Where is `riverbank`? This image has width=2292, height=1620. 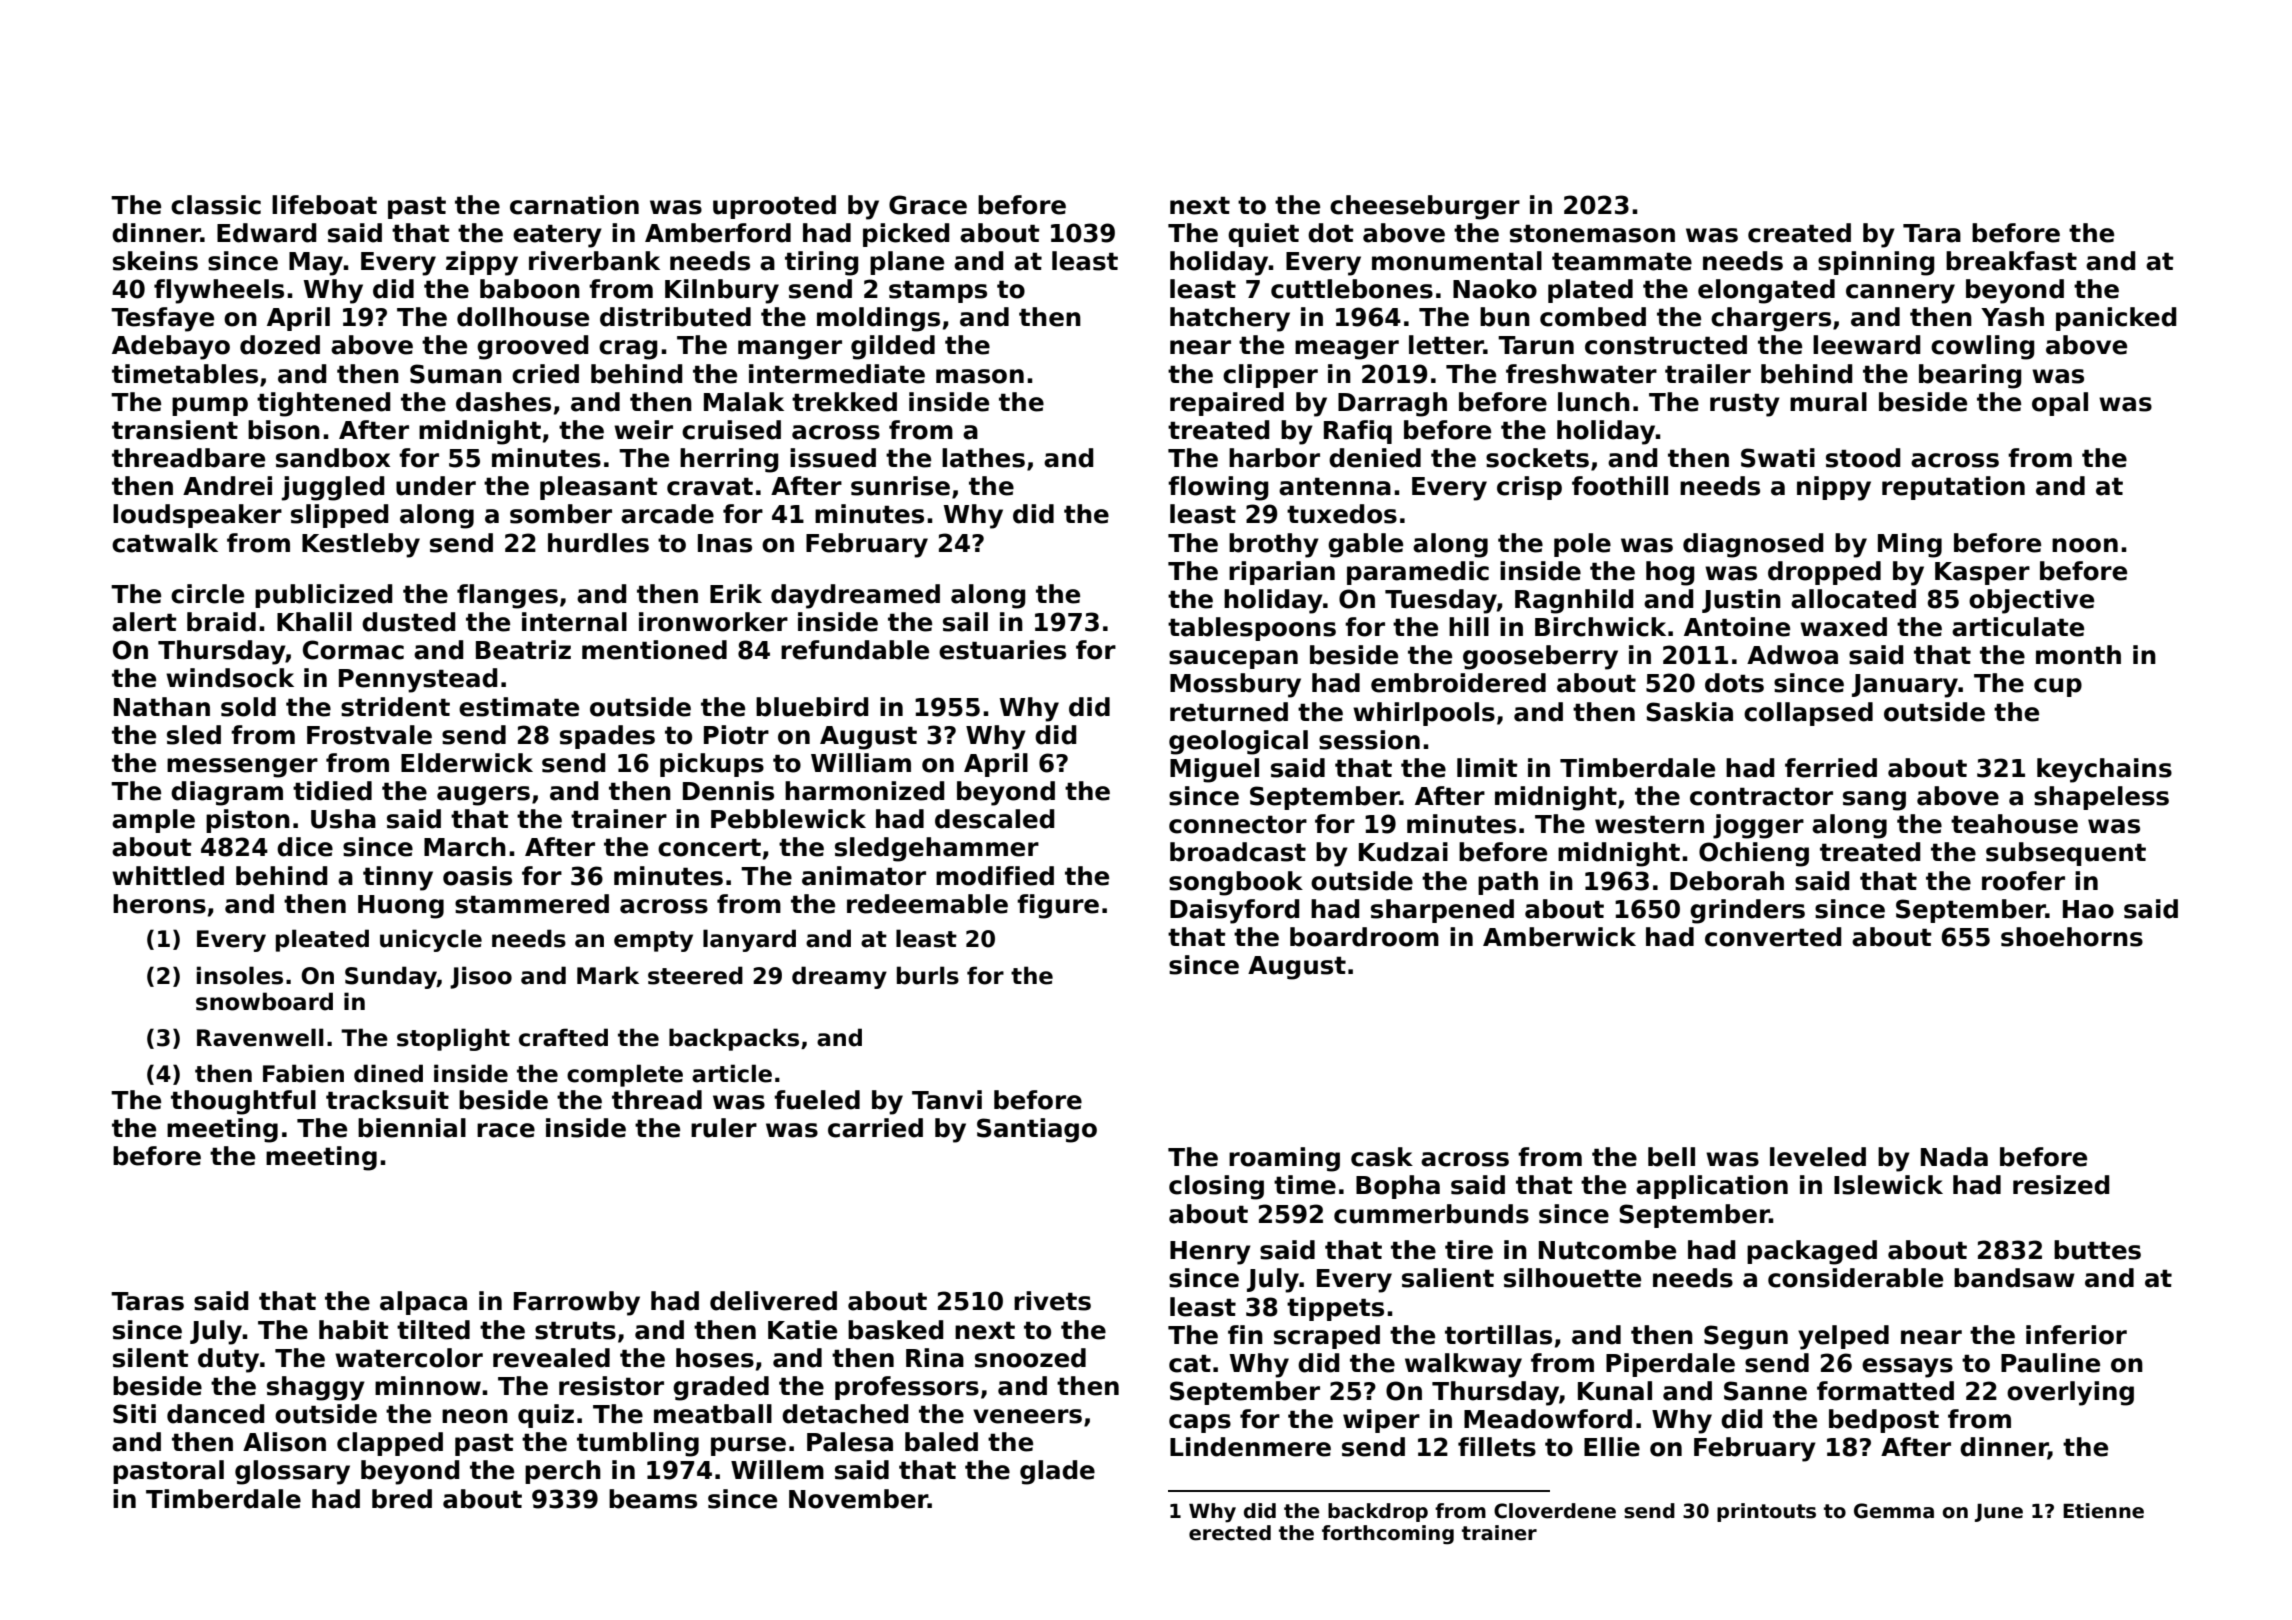
riverbank is located at coordinates (594, 261).
